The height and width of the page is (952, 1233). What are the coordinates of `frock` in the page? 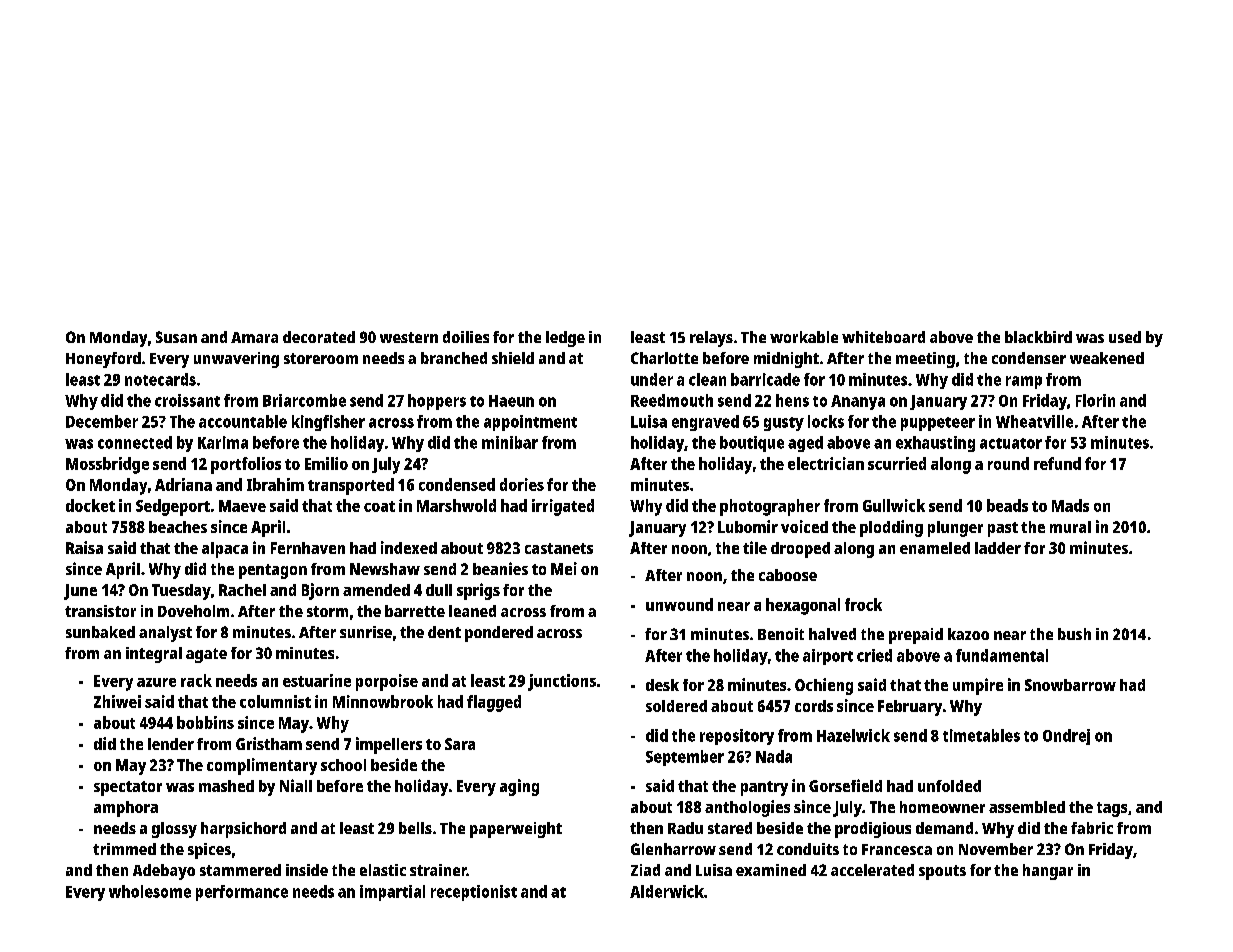 It's located at (863, 604).
